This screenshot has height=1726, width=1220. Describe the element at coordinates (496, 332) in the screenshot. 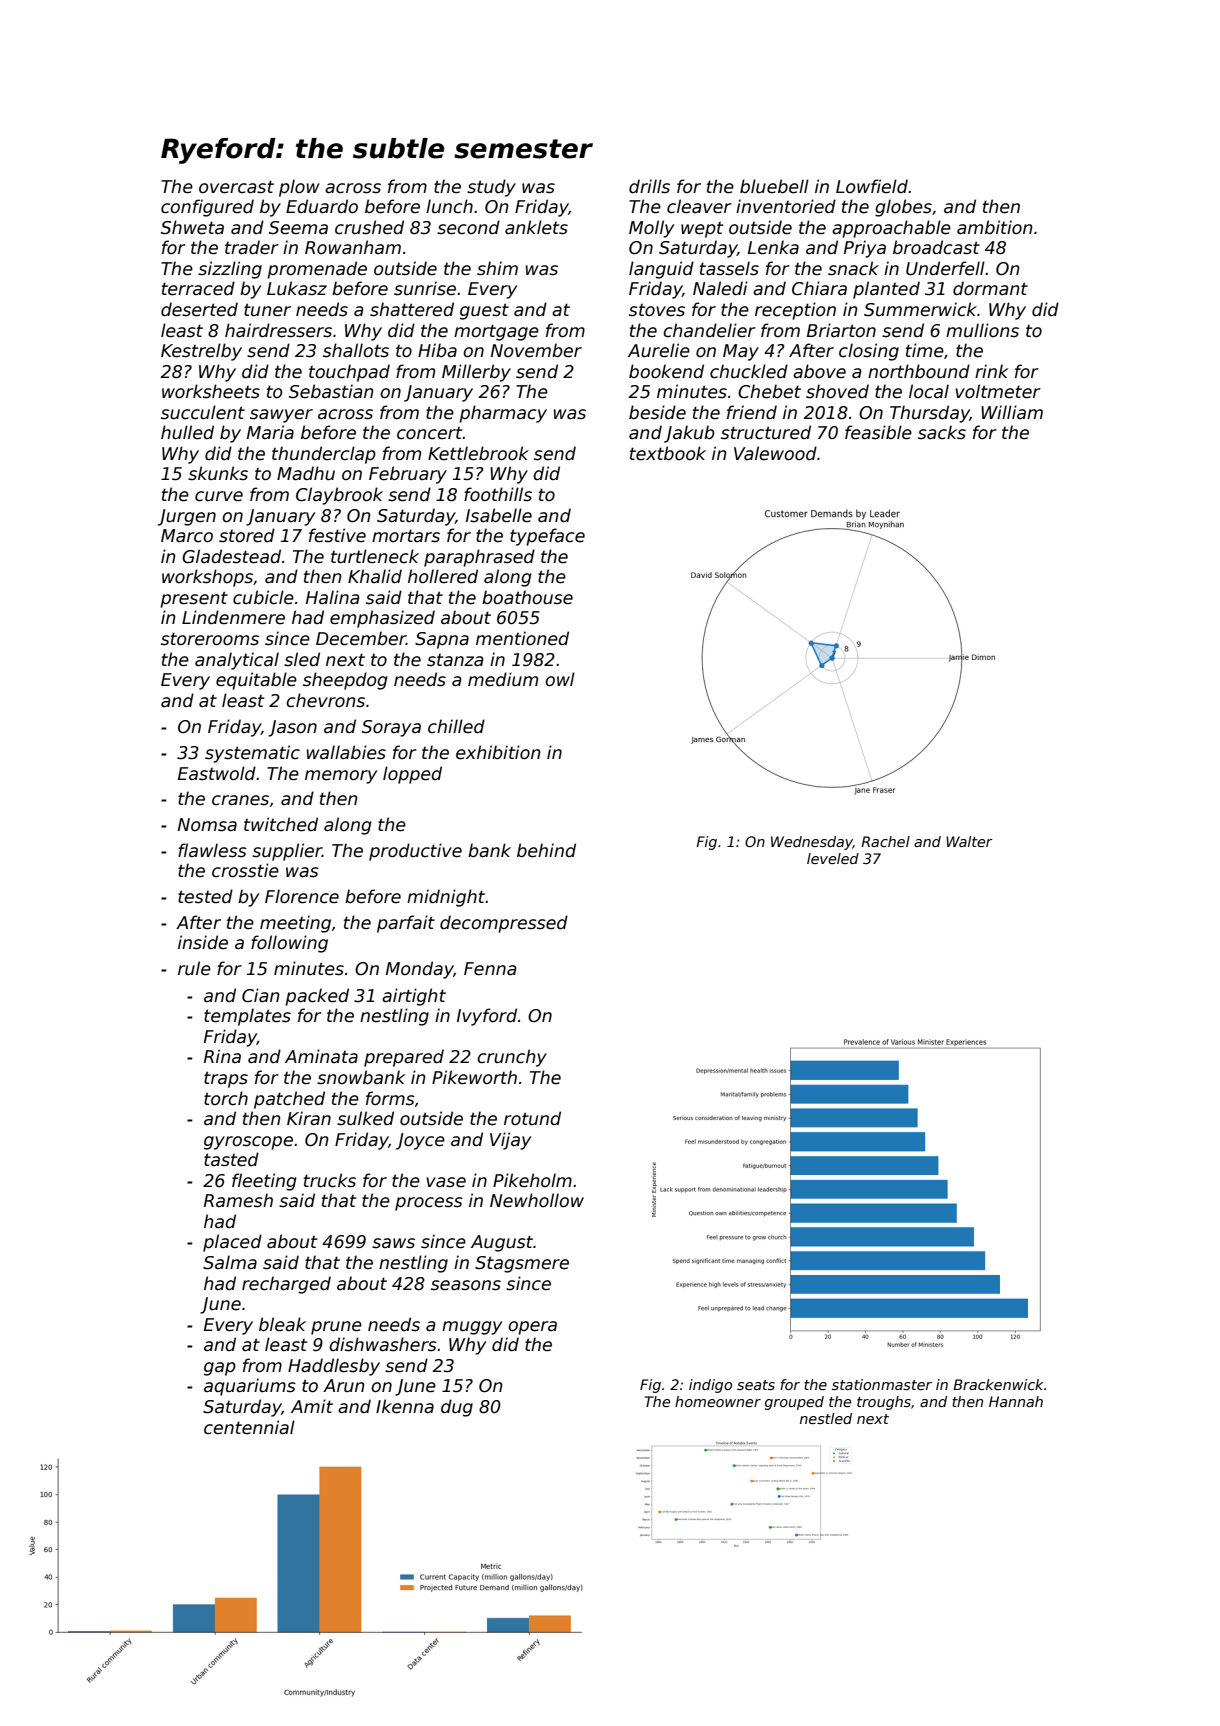

I see `mortgage` at that location.
